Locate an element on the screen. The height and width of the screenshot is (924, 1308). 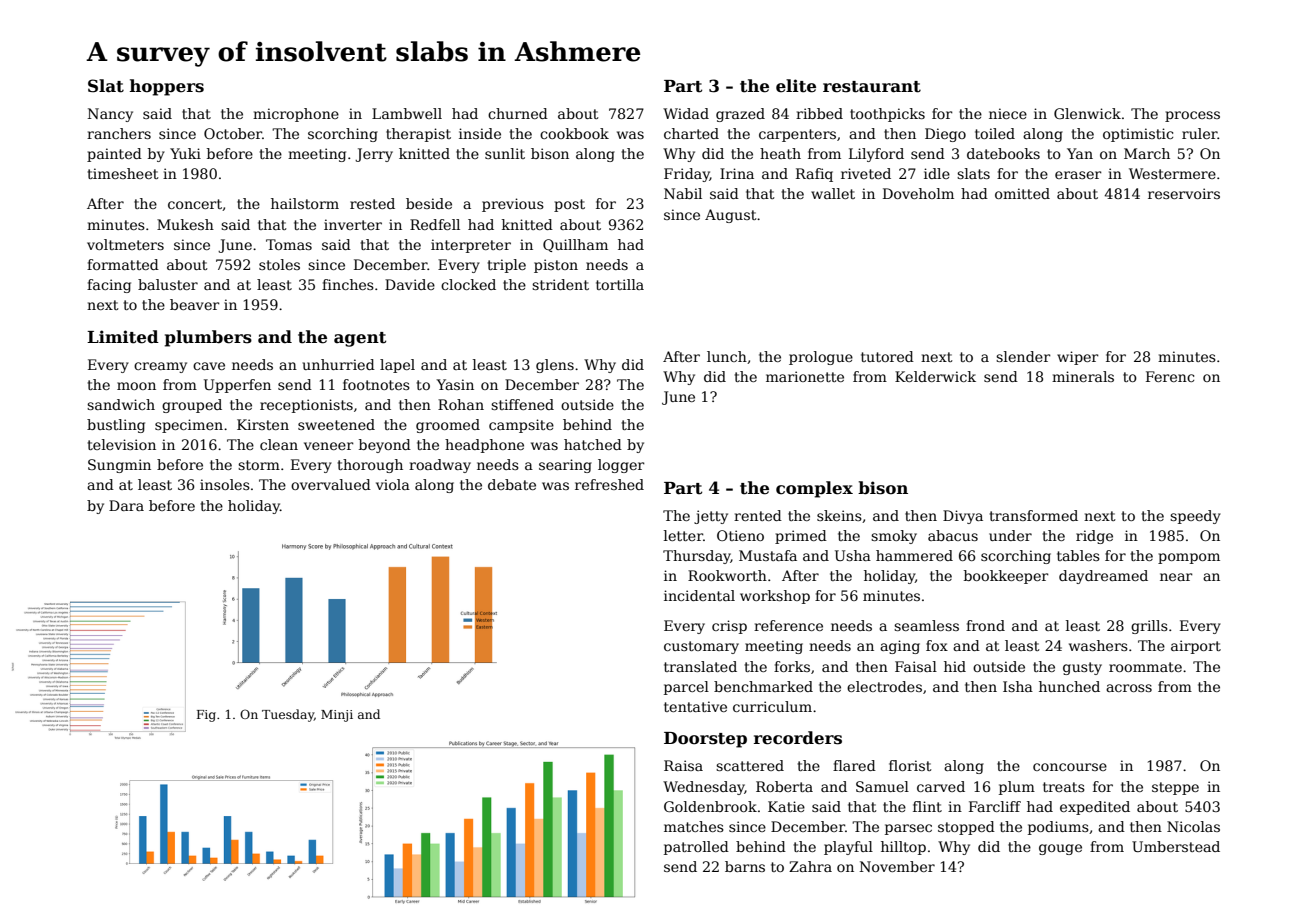
Raisa is located at coordinates (683, 765).
